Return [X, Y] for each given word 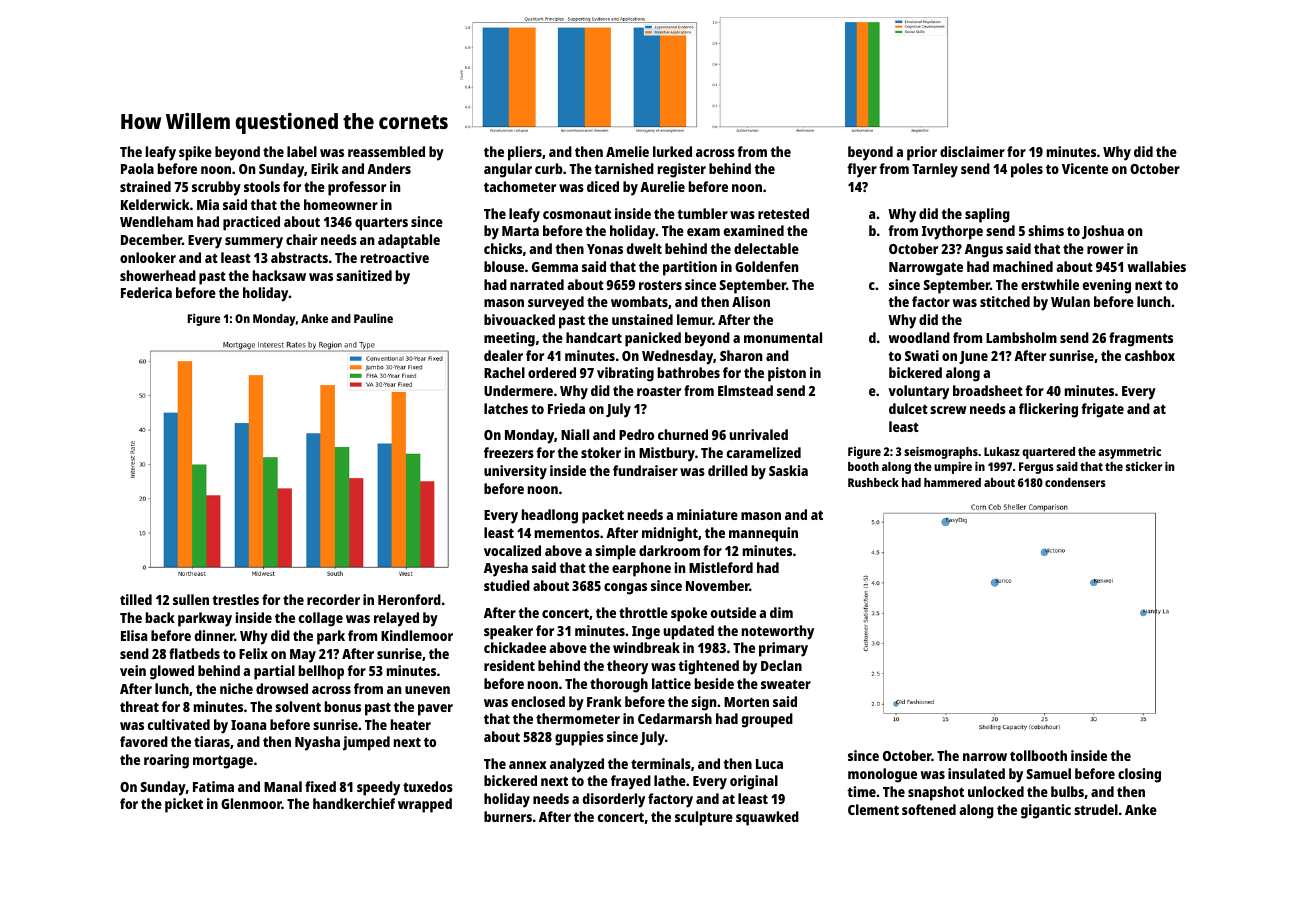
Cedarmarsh [675, 718]
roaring [166, 761]
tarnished [624, 168]
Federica [146, 292]
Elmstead [745, 390]
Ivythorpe [952, 232]
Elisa [134, 635]
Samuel [1048, 773]
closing [1139, 775]
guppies [579, 738]
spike [195, 153]
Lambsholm [1021, 337]
